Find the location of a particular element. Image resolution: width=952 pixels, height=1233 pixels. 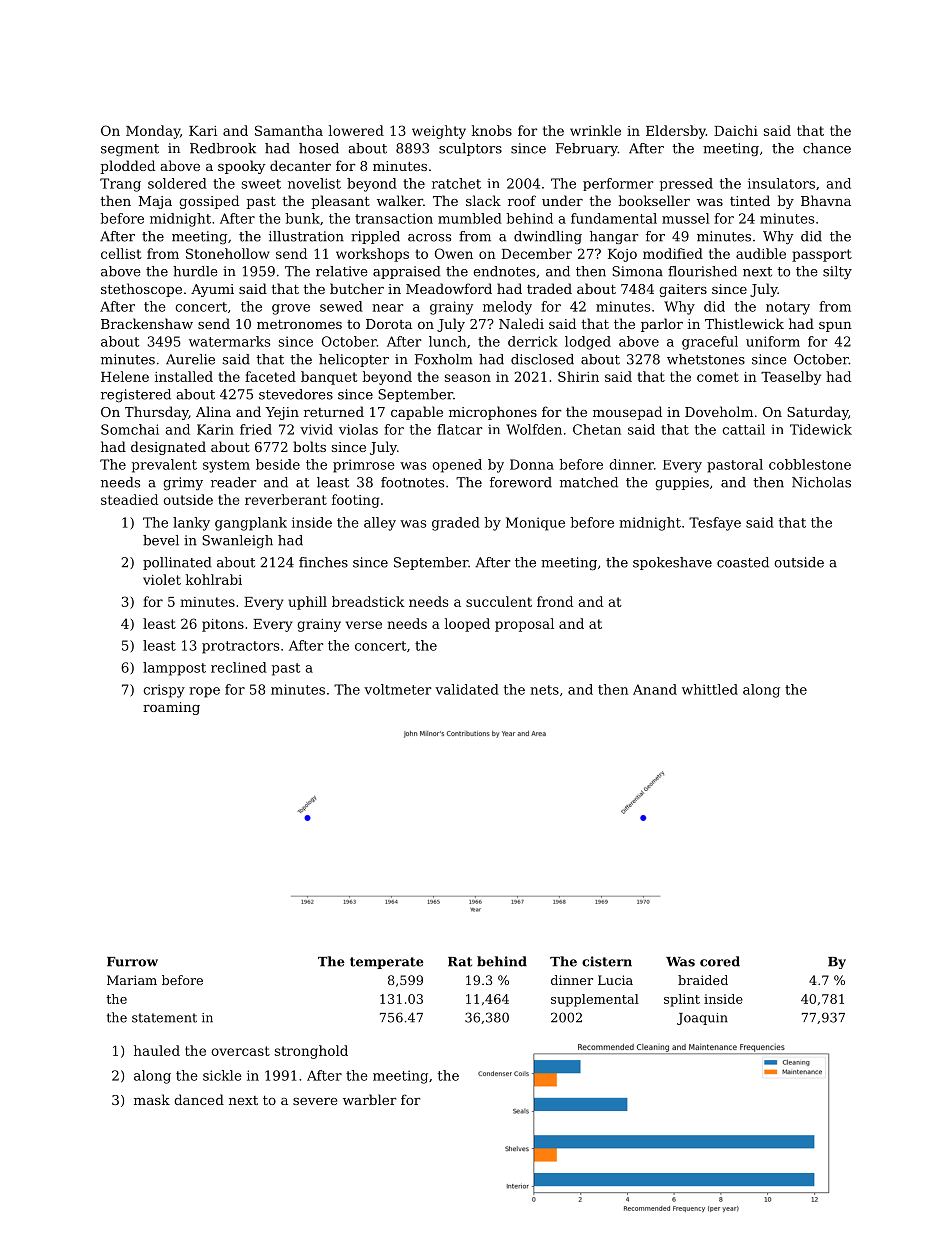

Somchai is located at coordinates (130, 429).
